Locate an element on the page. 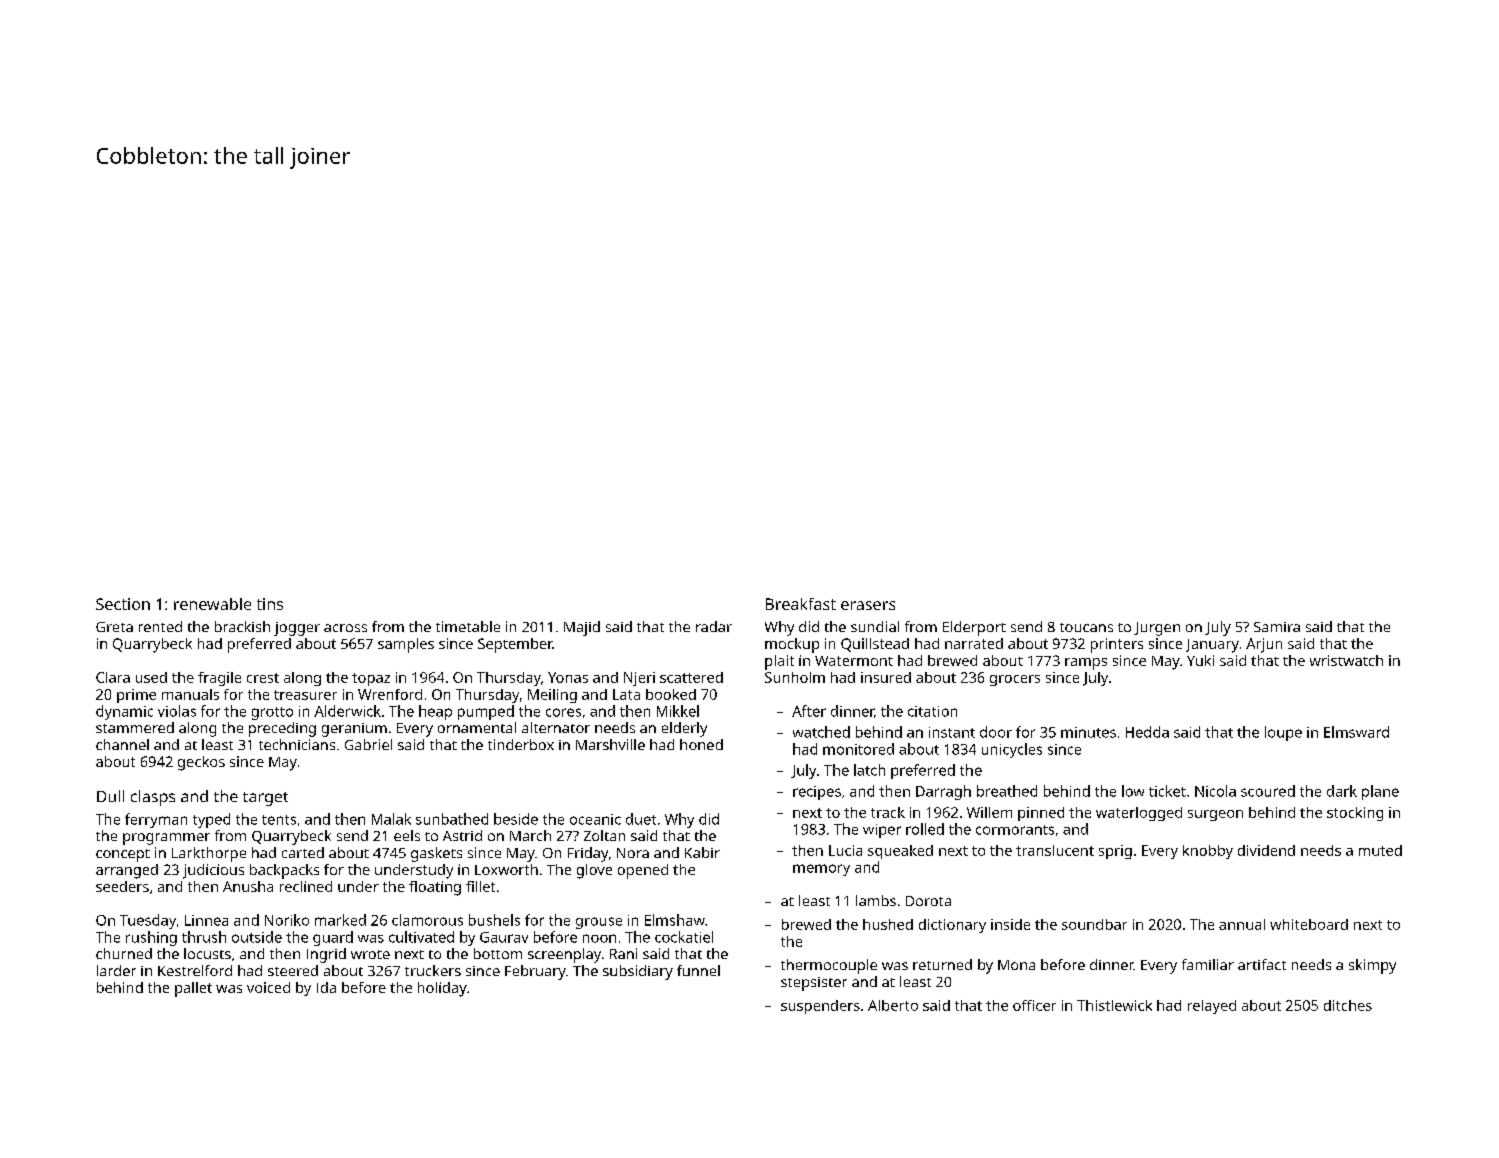 Image resolution: width=1499 pixels, height=1158 pixels. seeders is located at coordinates (122, 886).
